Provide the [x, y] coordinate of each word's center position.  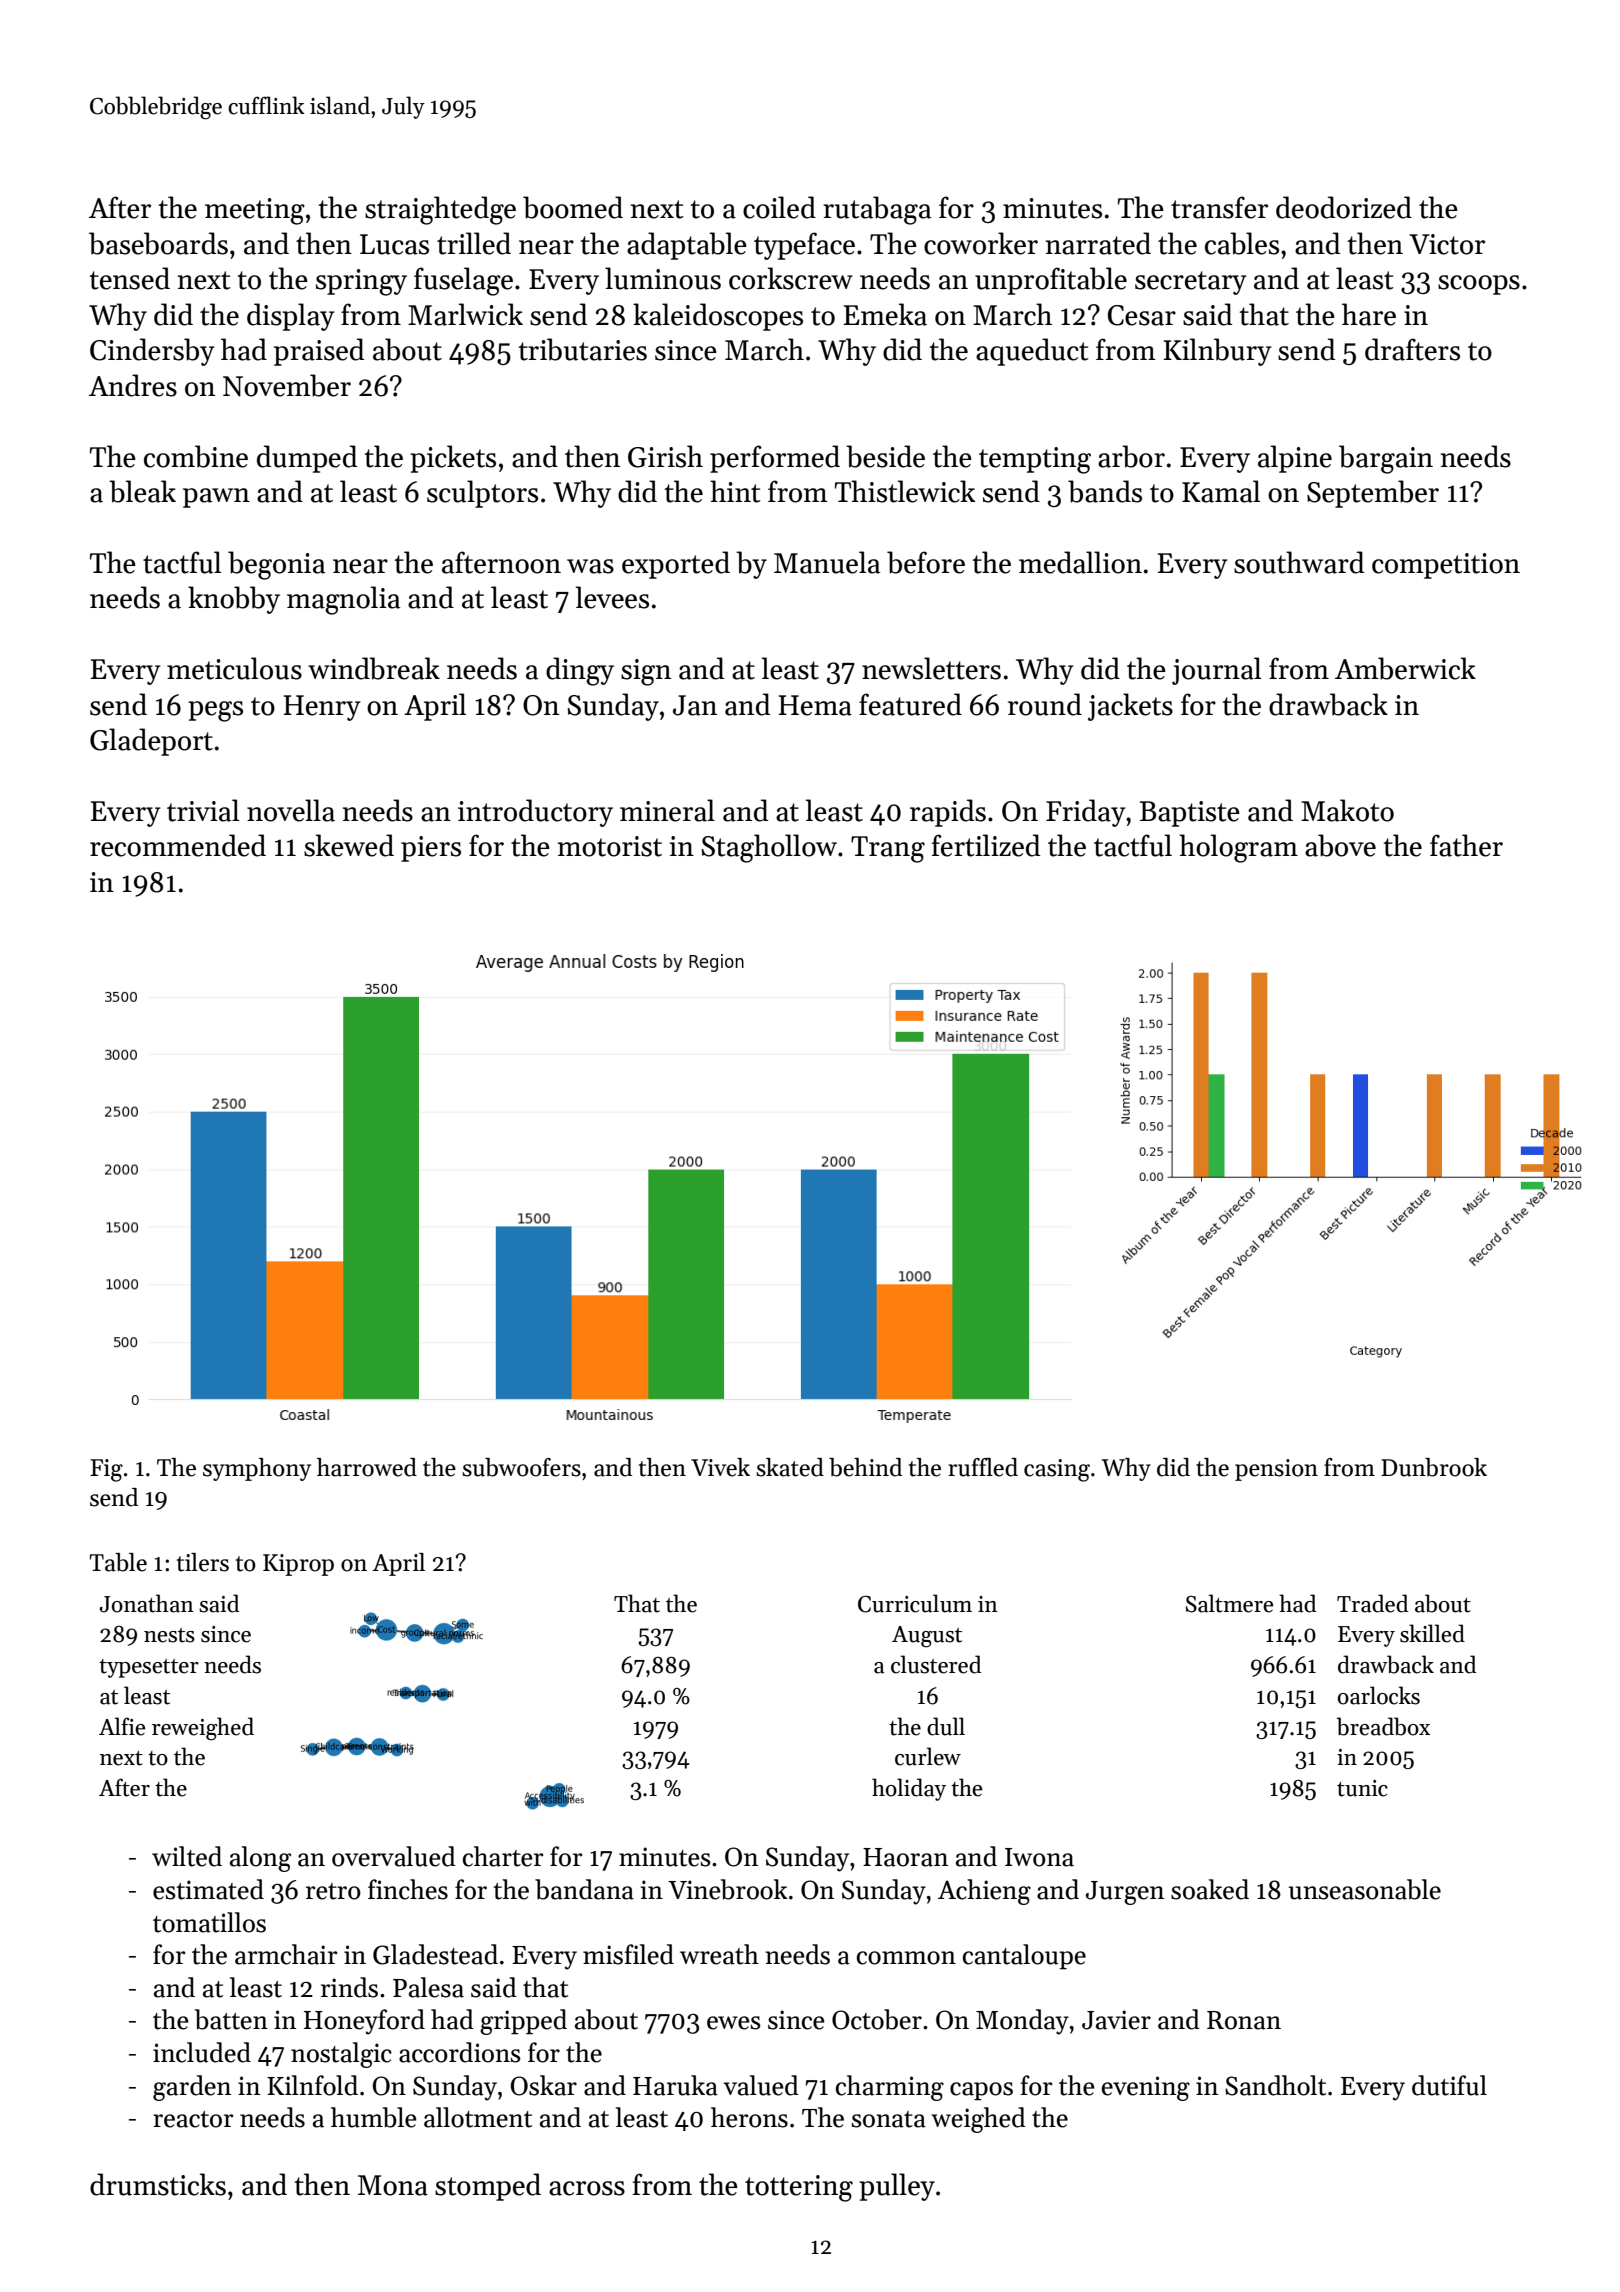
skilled [1432, 1633]
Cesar [1142, 315]
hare [1369, 314]
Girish [665, 456]
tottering [799, 2188]
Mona [393, 2185]
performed [775, 459]
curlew [928, 1756]
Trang [888, 849]
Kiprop [298, 1565]
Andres [133, 385]
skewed [349, 845]
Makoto [1347, 810]
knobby [234, 600]
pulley [897, 2187]
